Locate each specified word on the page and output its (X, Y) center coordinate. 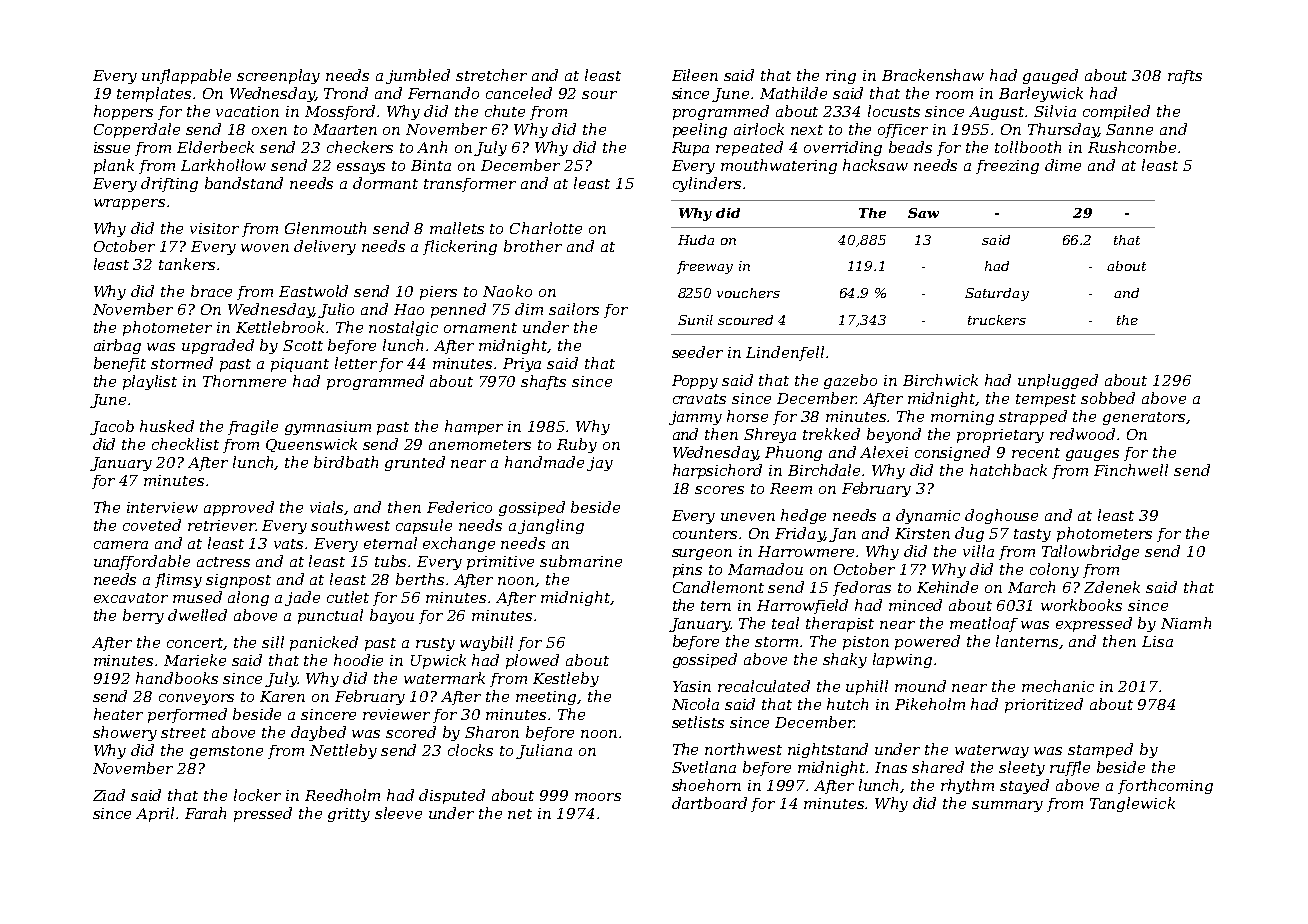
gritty (349, 815)
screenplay (278, 76)
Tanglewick (1132, 804)
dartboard (709, 803)
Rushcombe (1132, 147)
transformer (470, 185)
